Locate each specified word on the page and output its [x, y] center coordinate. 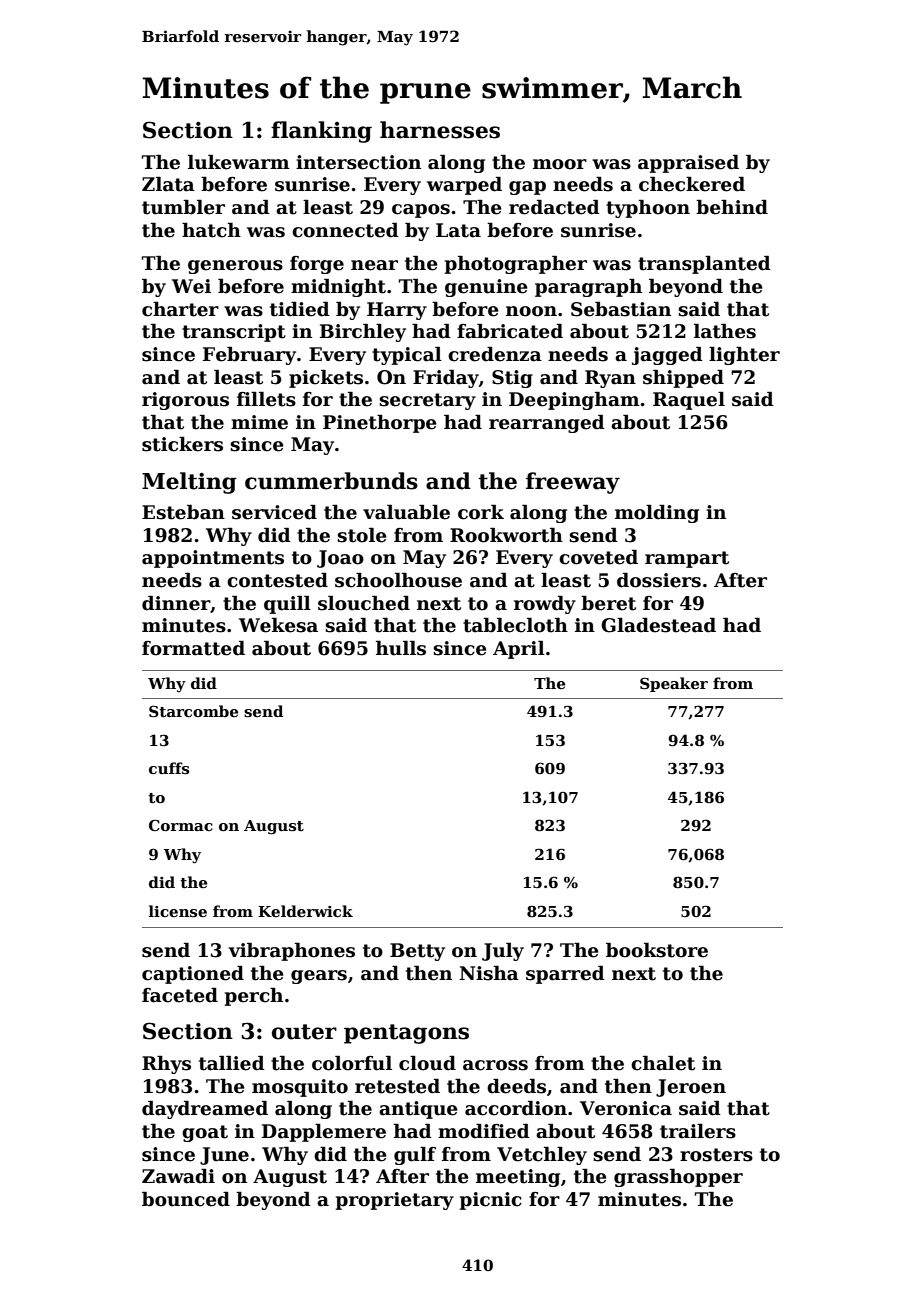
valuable [406, 512]
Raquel [689, 401]
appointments [213, 559]
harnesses [440, 130]
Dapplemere [324, 1133]
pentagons [406, 1034]
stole [362, 535]
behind [732, 207]
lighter [744, 356]
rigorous [185, 401]
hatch [211, 230]
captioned [193, 975]
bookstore [657, 950]
